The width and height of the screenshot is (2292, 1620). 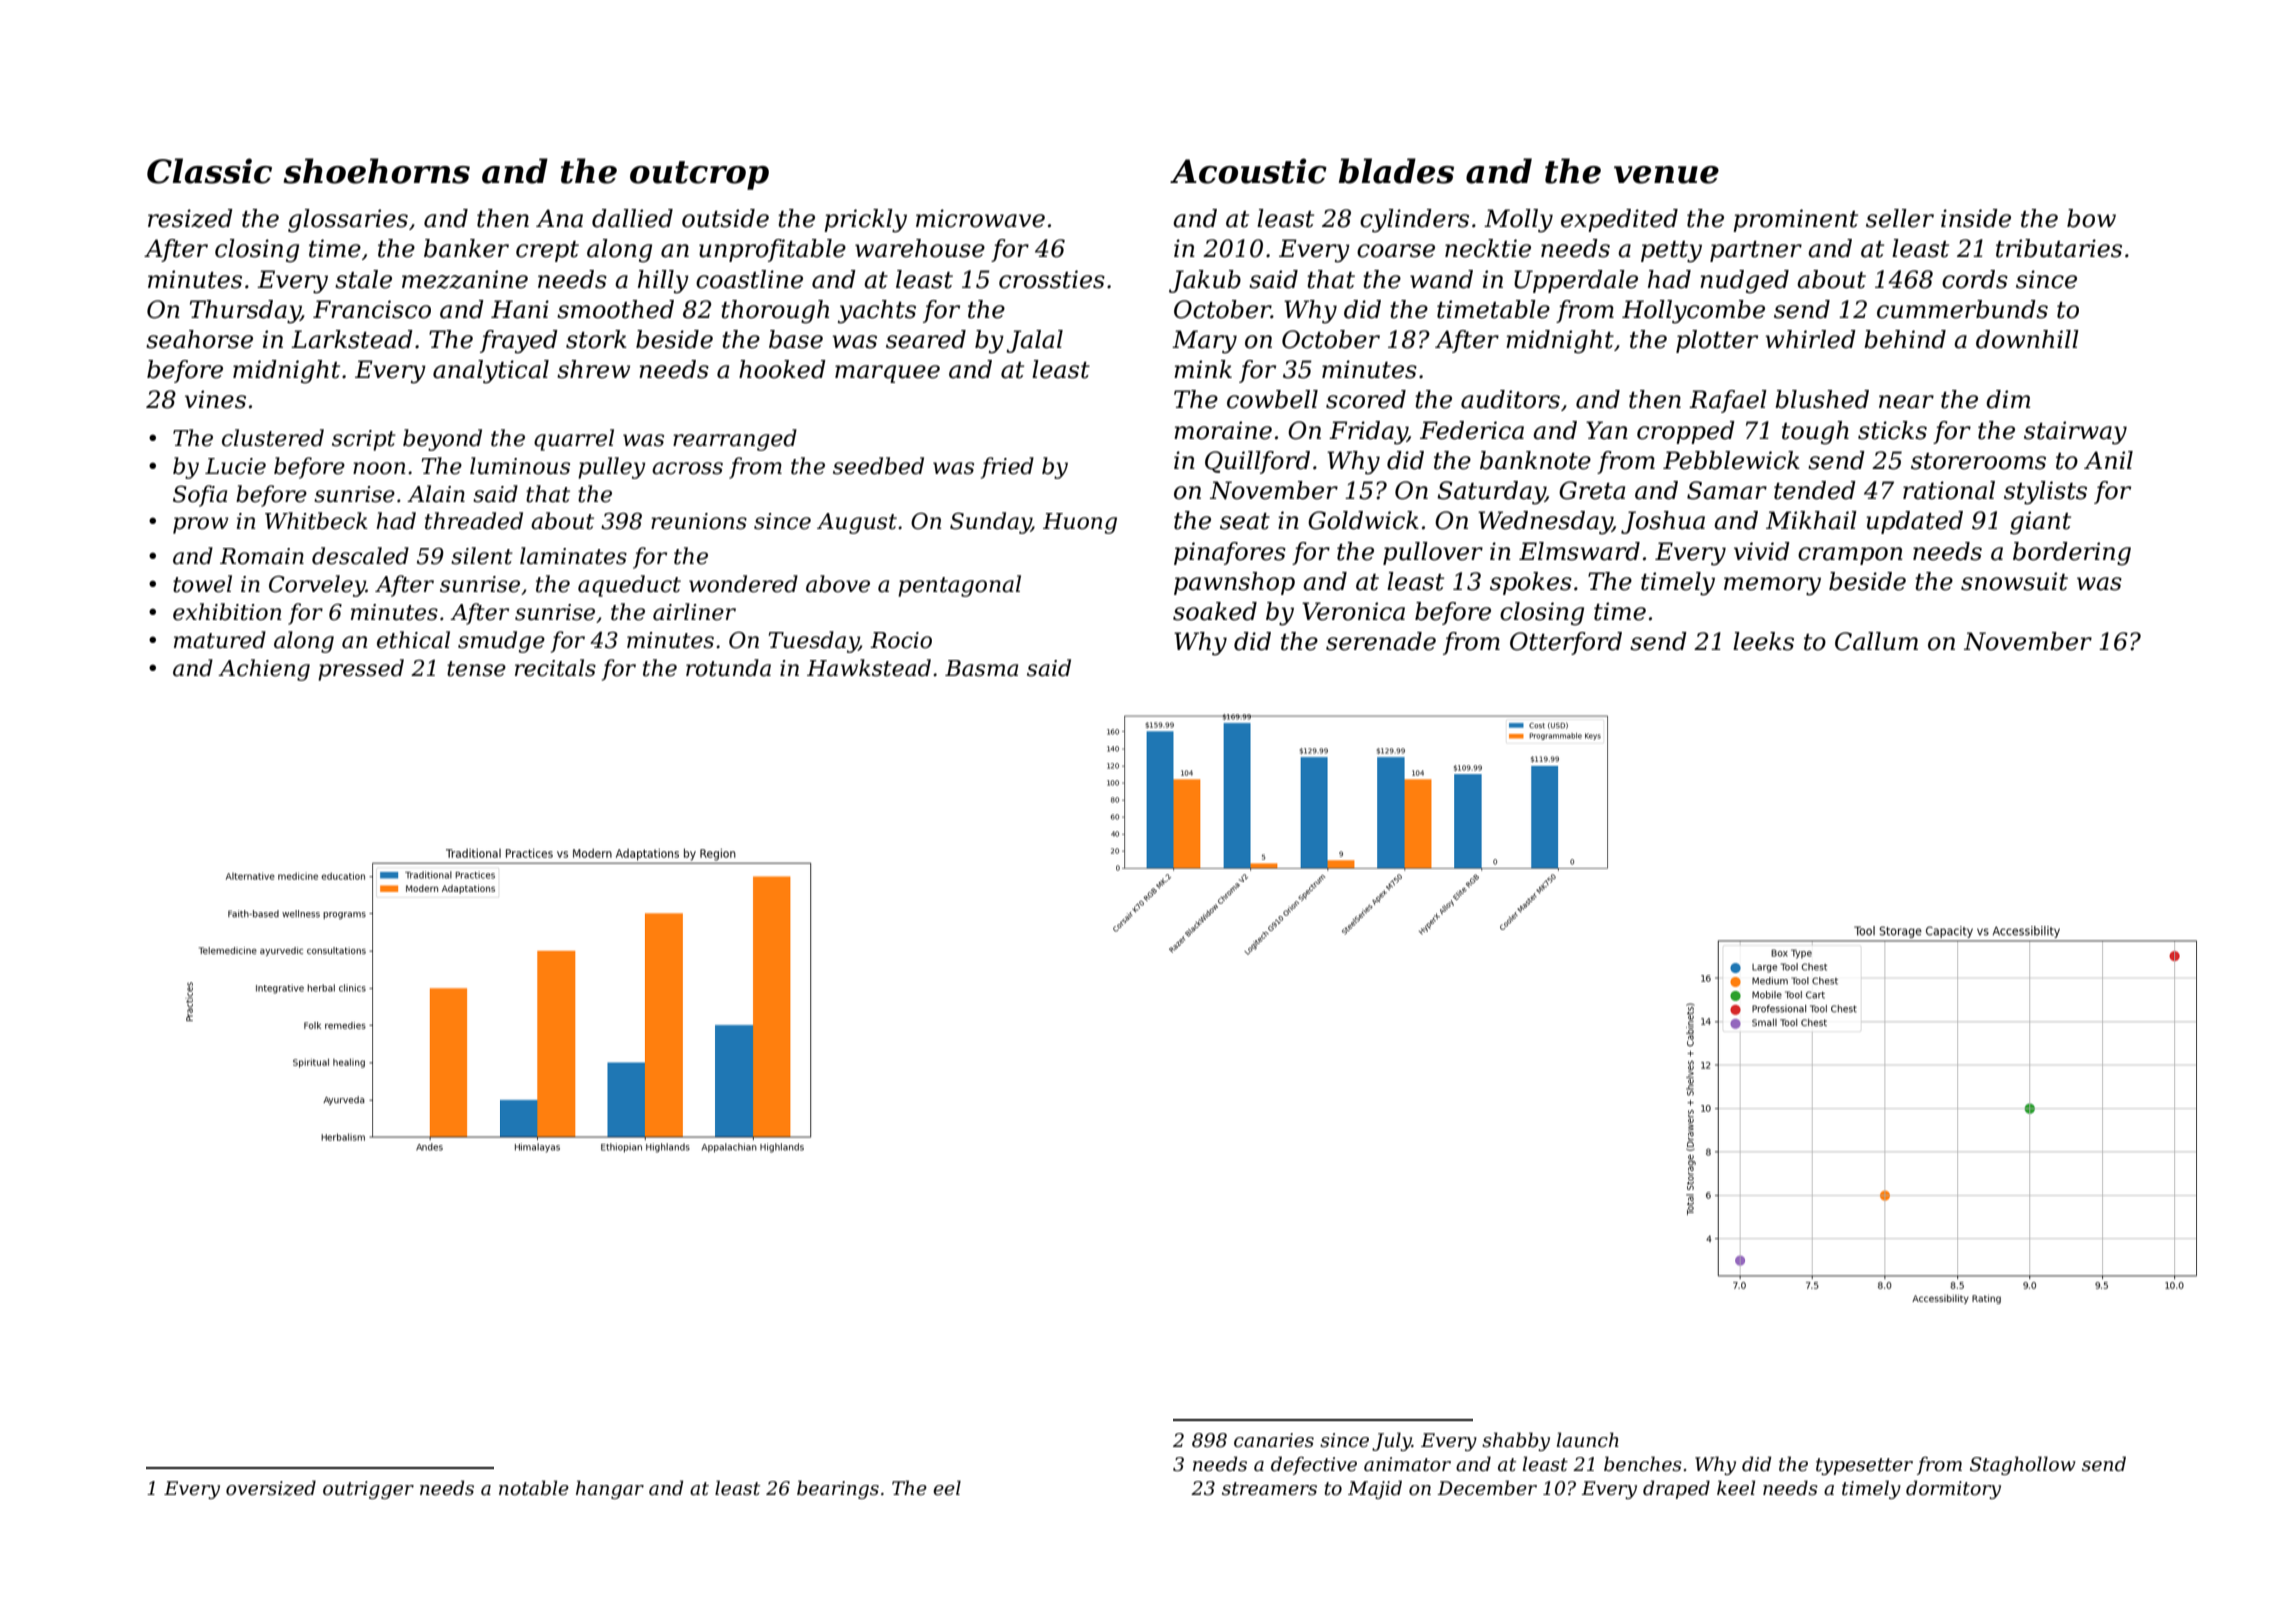 What do you see at coordinates (364, 440) in the screenshot?
I see `script` at bounding box center [364, 440].
